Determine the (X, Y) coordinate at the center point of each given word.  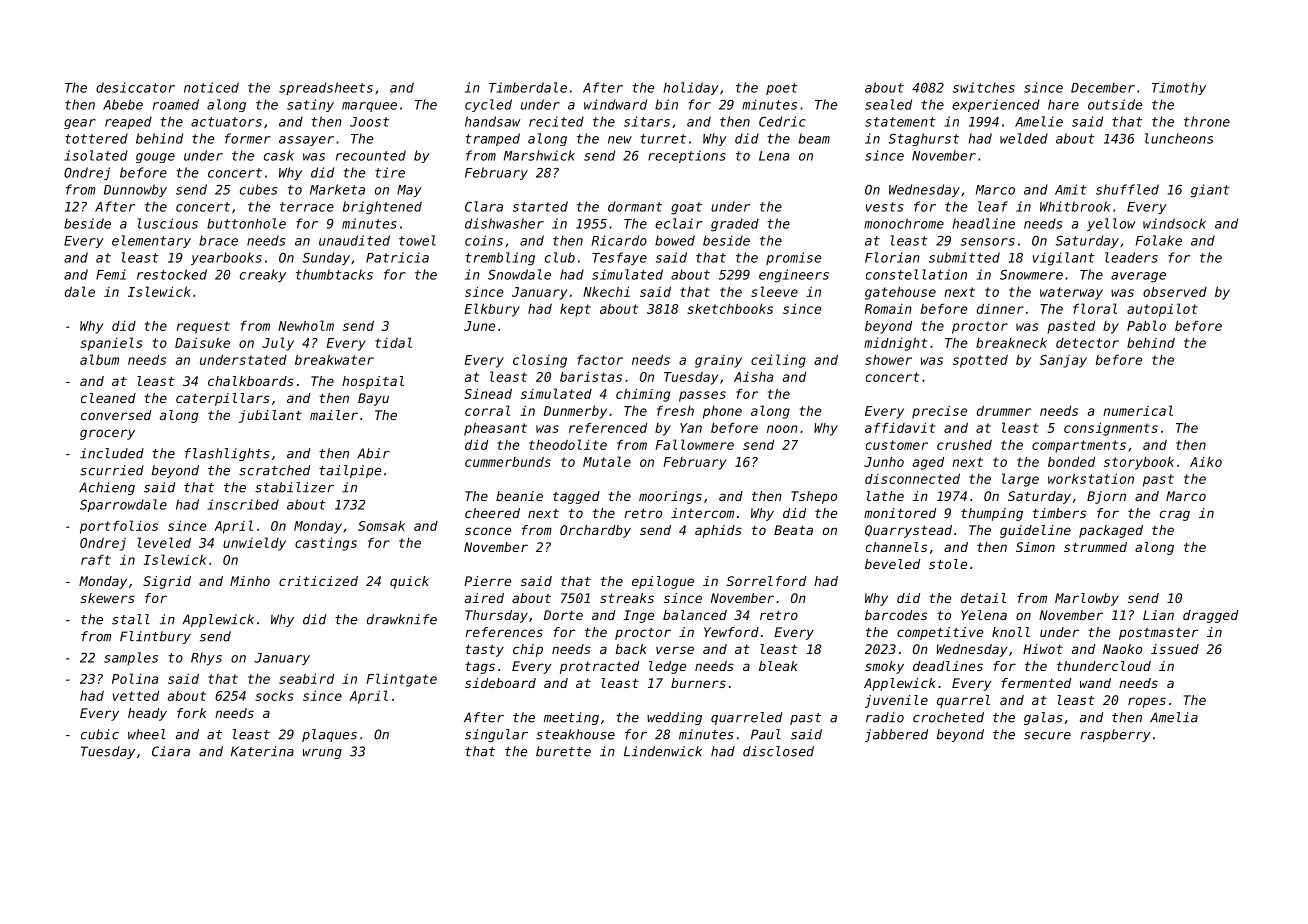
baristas (591, 376)
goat (686, 208)
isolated (96, 155)
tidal (393, 342)
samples (131, 658)
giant (1210, 191)
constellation (916, 274)
